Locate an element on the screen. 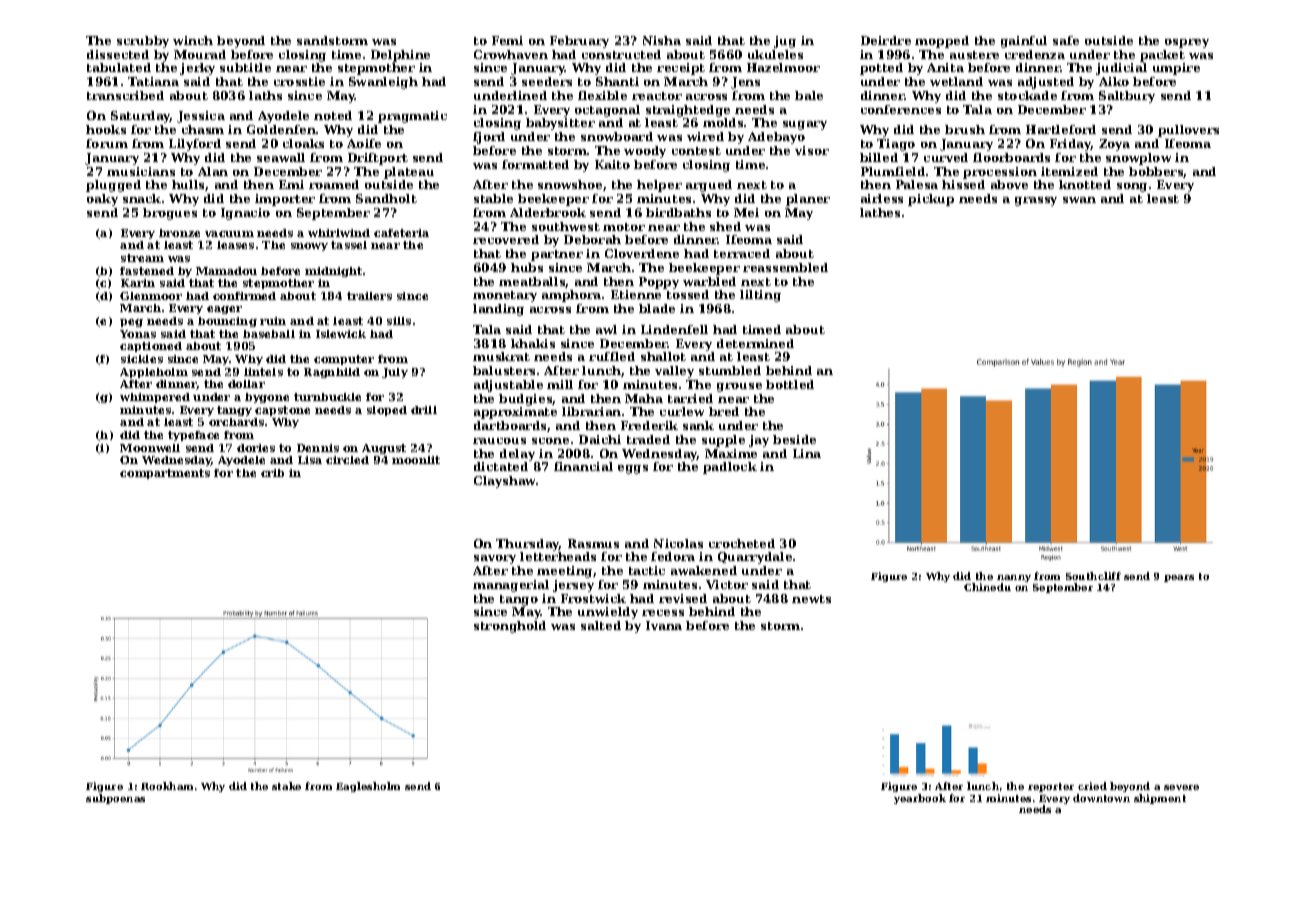  compartments is located at coordinates (165, 474).
